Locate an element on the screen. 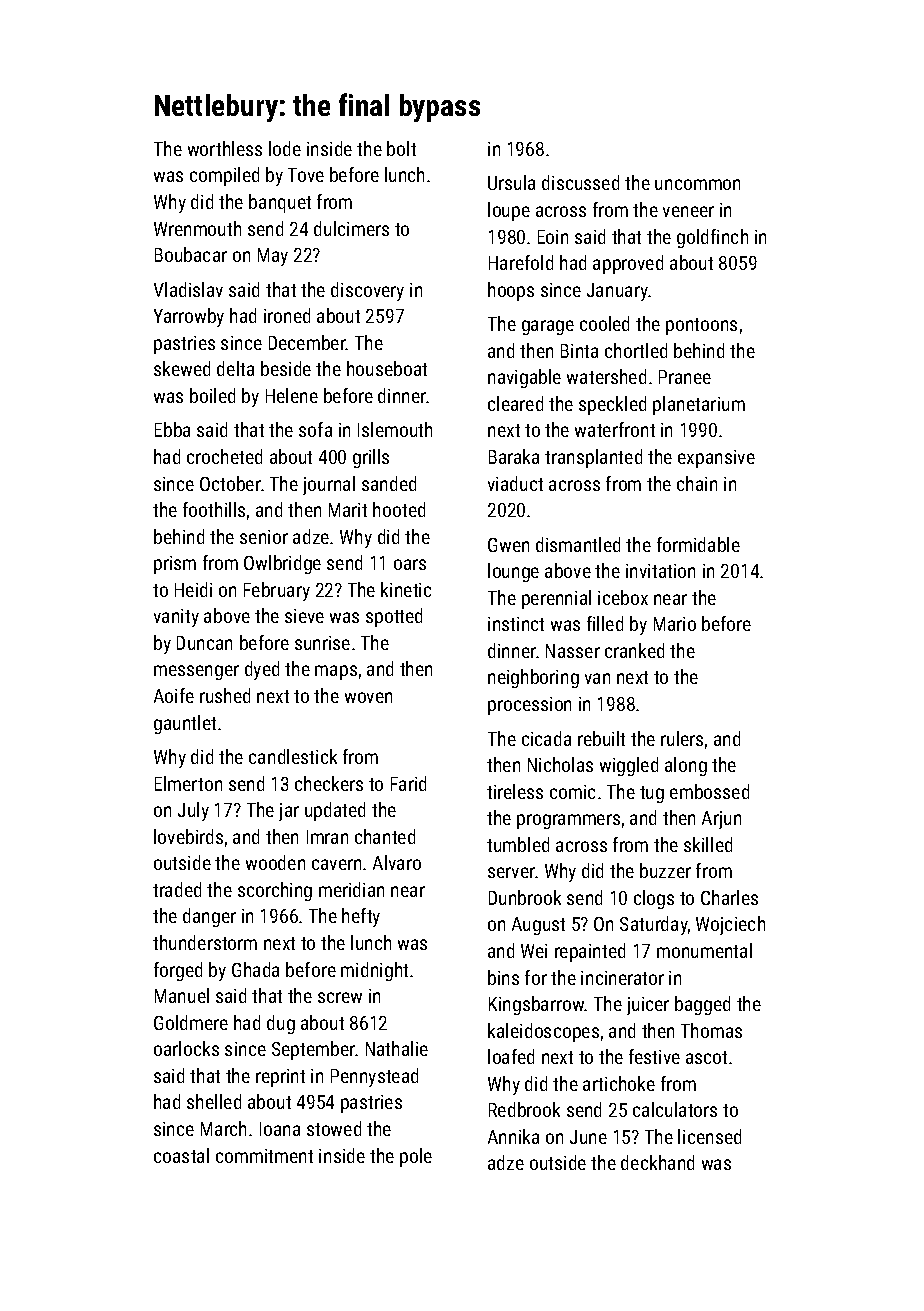  veneer is located at coordinates (688, 211).
